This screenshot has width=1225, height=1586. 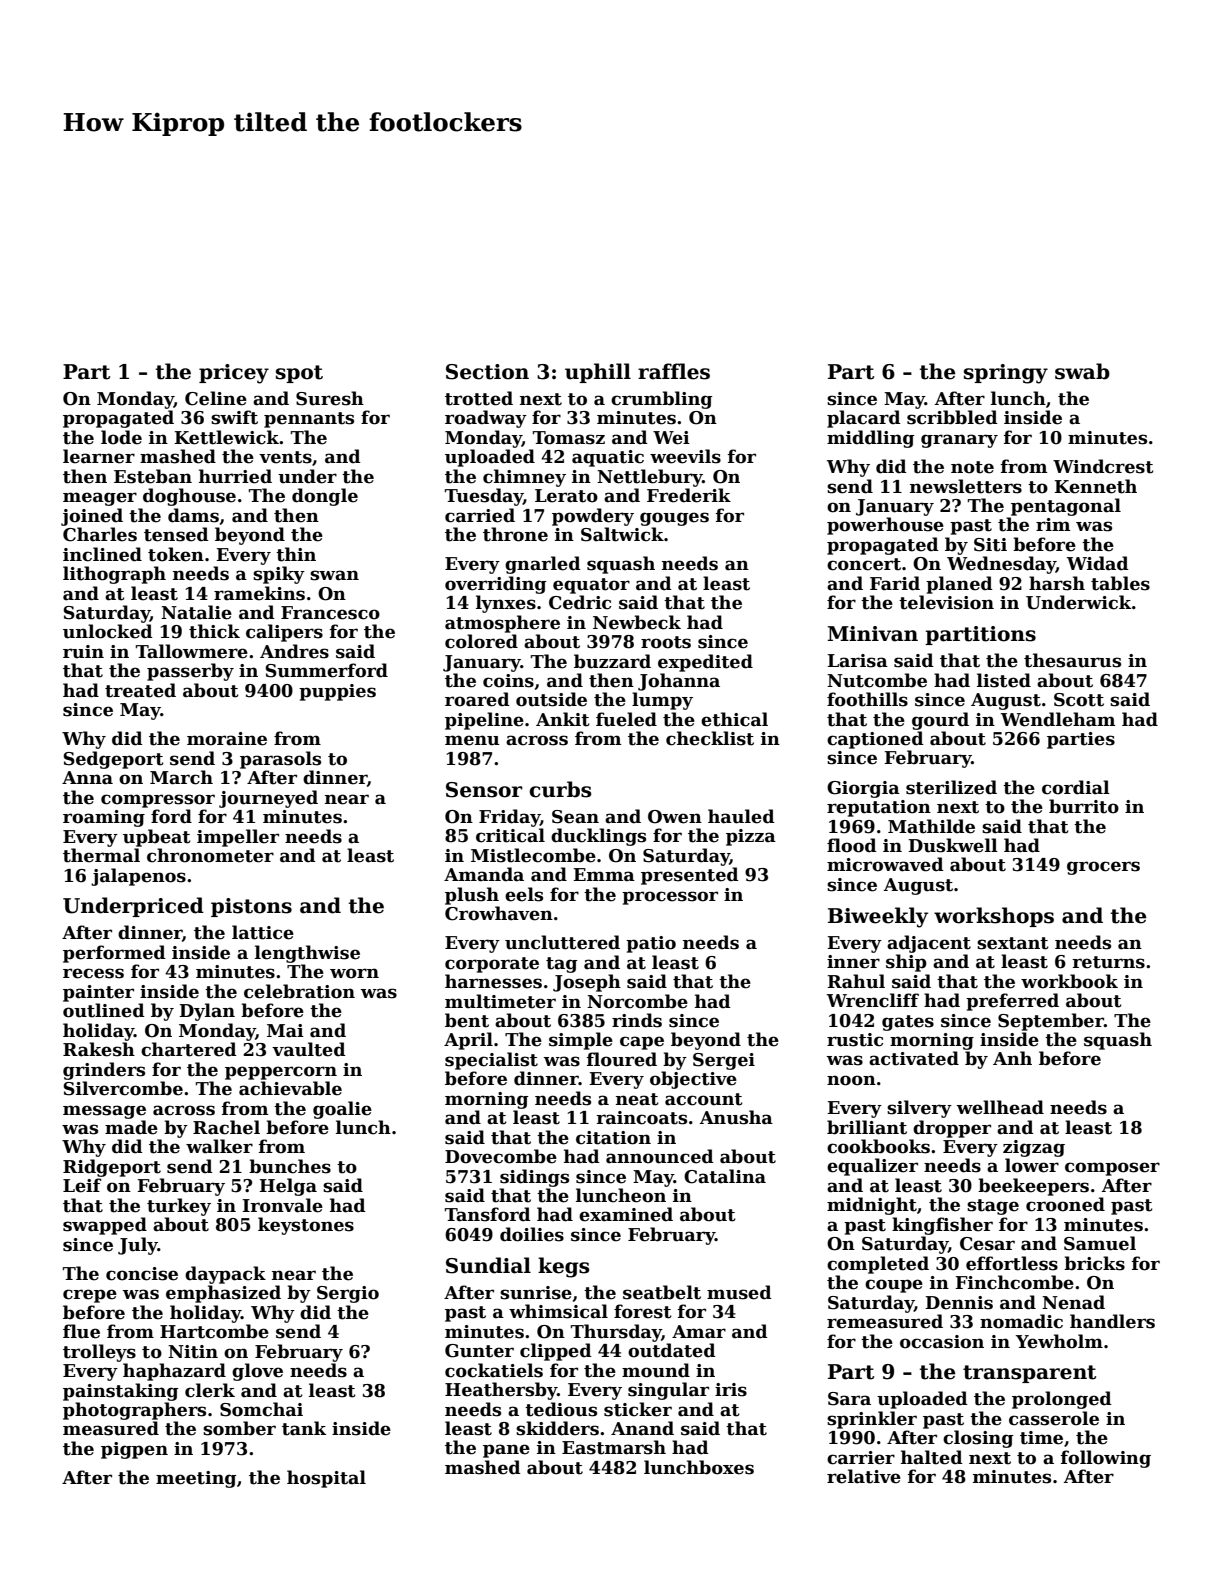 I want to click on returns, so click(x=1108, y=962).
